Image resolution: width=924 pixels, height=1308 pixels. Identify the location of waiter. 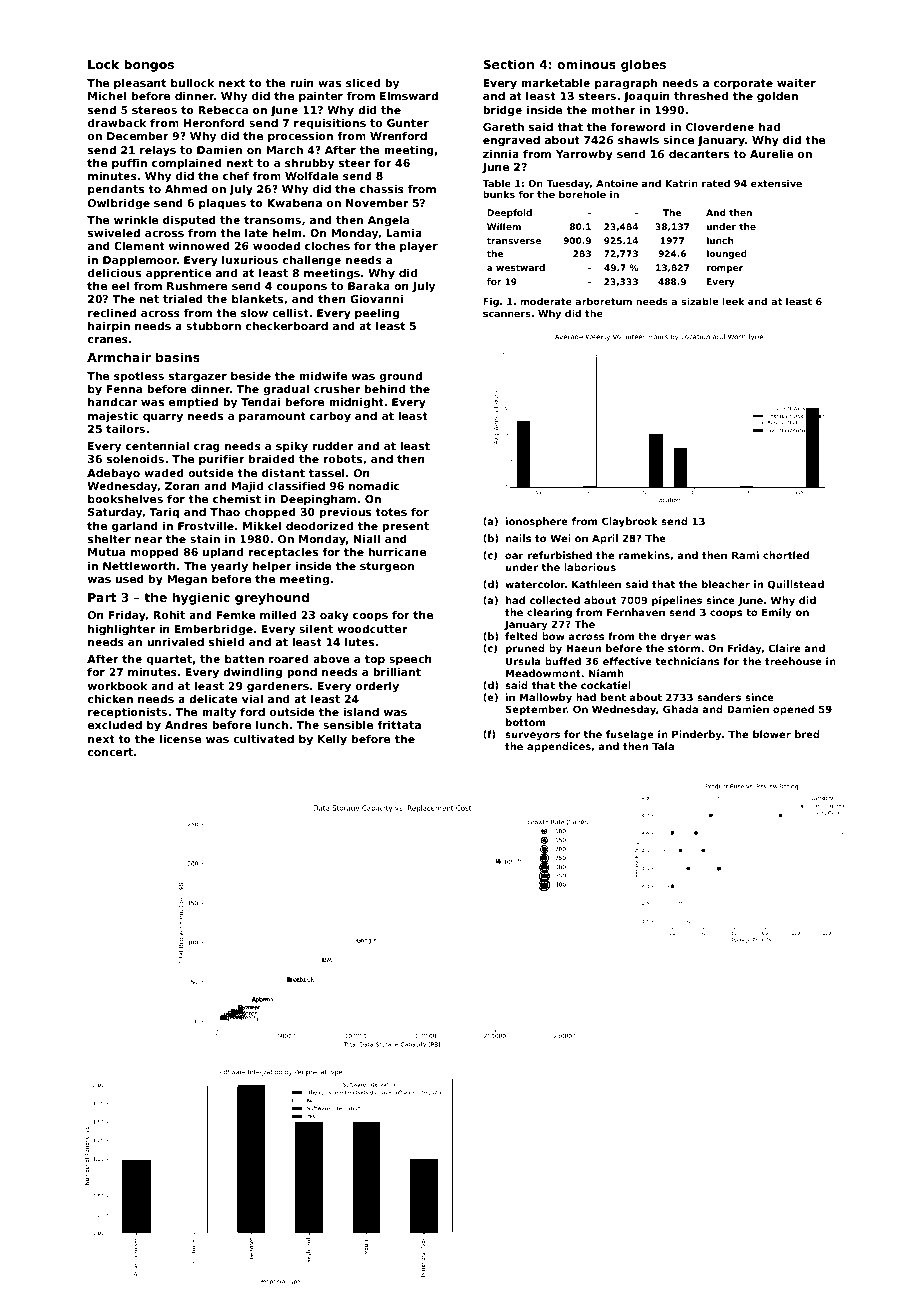
(796, 82).
